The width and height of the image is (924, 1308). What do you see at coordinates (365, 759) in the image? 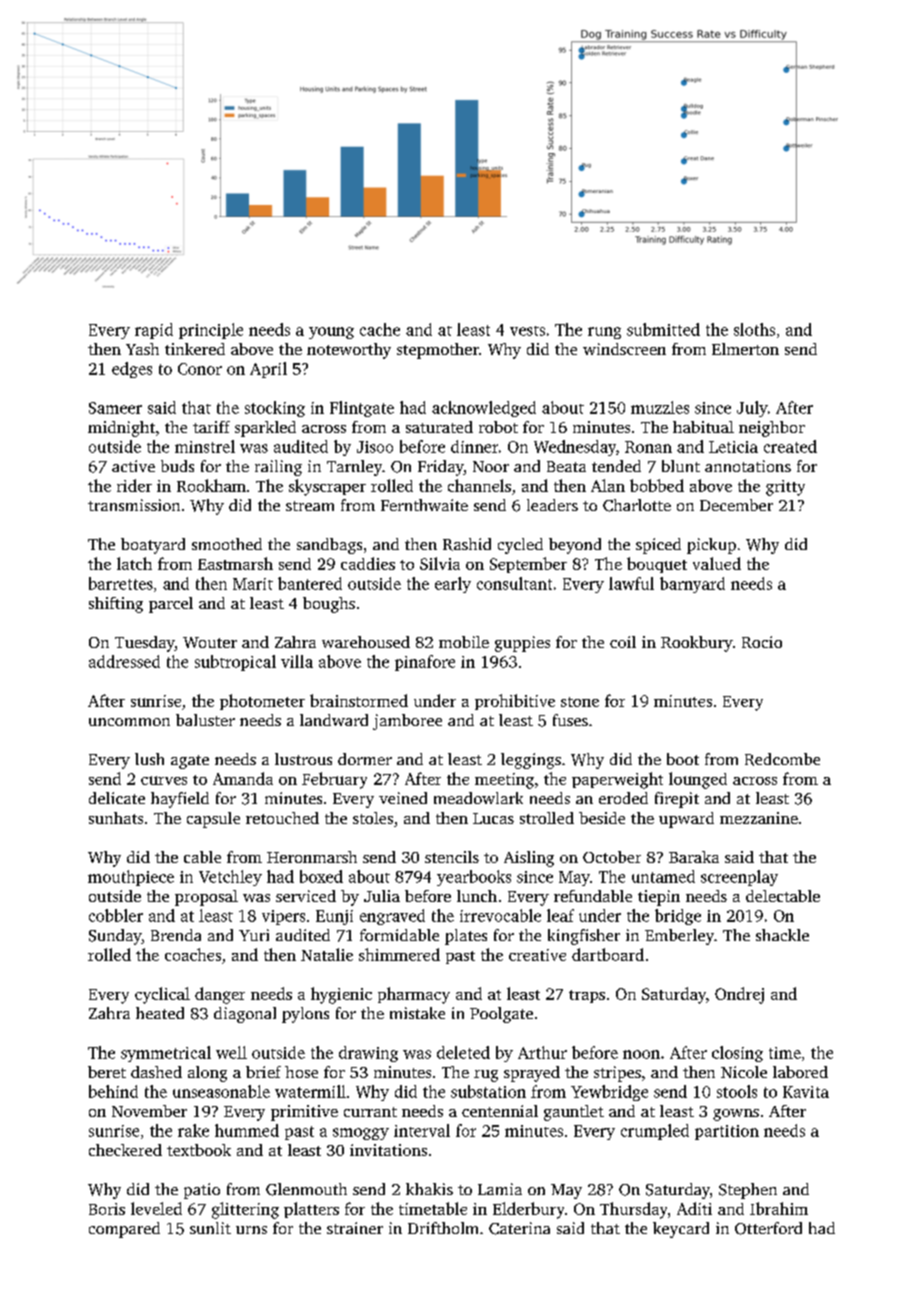
I see `dormer` at bounding box center [365, 759].
